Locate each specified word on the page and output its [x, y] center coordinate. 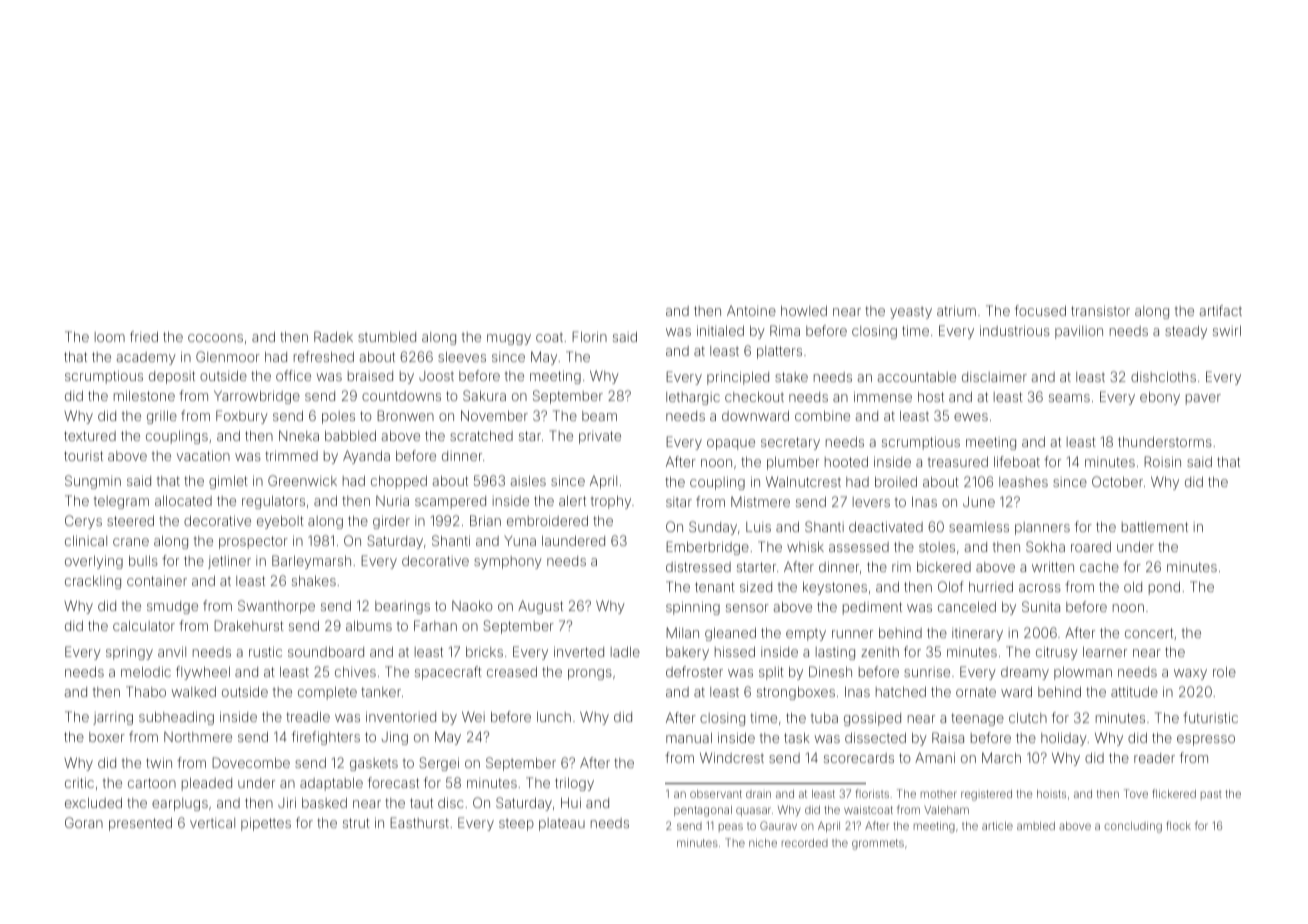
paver [1203, 399]
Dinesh [830, 671]
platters [779, 352]
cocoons [215, 338]
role [1224, 672]
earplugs [180, 804]
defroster [694, 671]
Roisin [1162, 461]
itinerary [977, 634]
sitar [679, 502]
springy [129, 653]
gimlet [228, 482]
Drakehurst [249, 625]
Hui [571, 802]
